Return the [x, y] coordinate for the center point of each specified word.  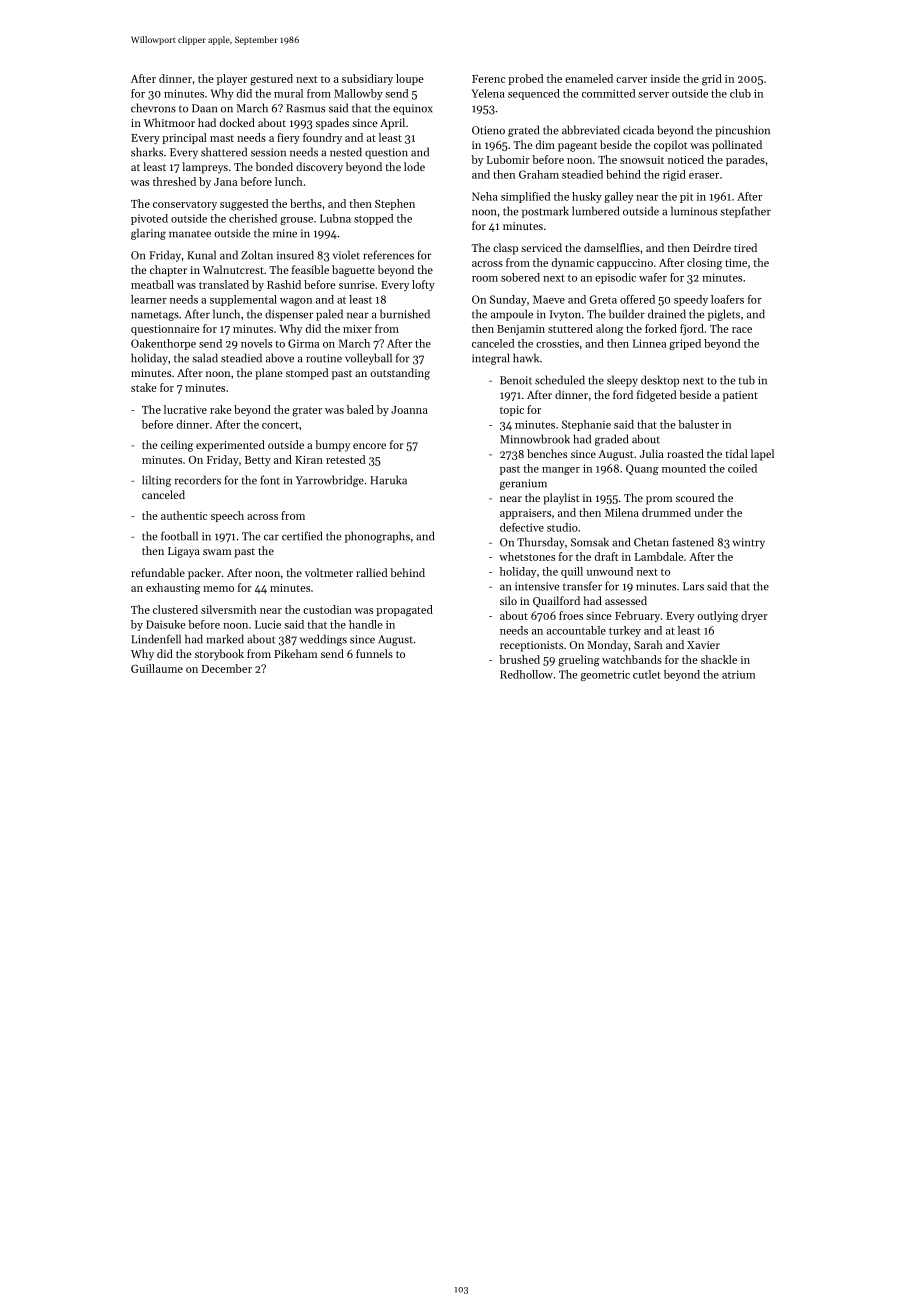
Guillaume [157, 668]
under [709, 512]
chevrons [153, 108]
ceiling [177, 446]
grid [712, 80]
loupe [410, 79]
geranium [523, 484]
